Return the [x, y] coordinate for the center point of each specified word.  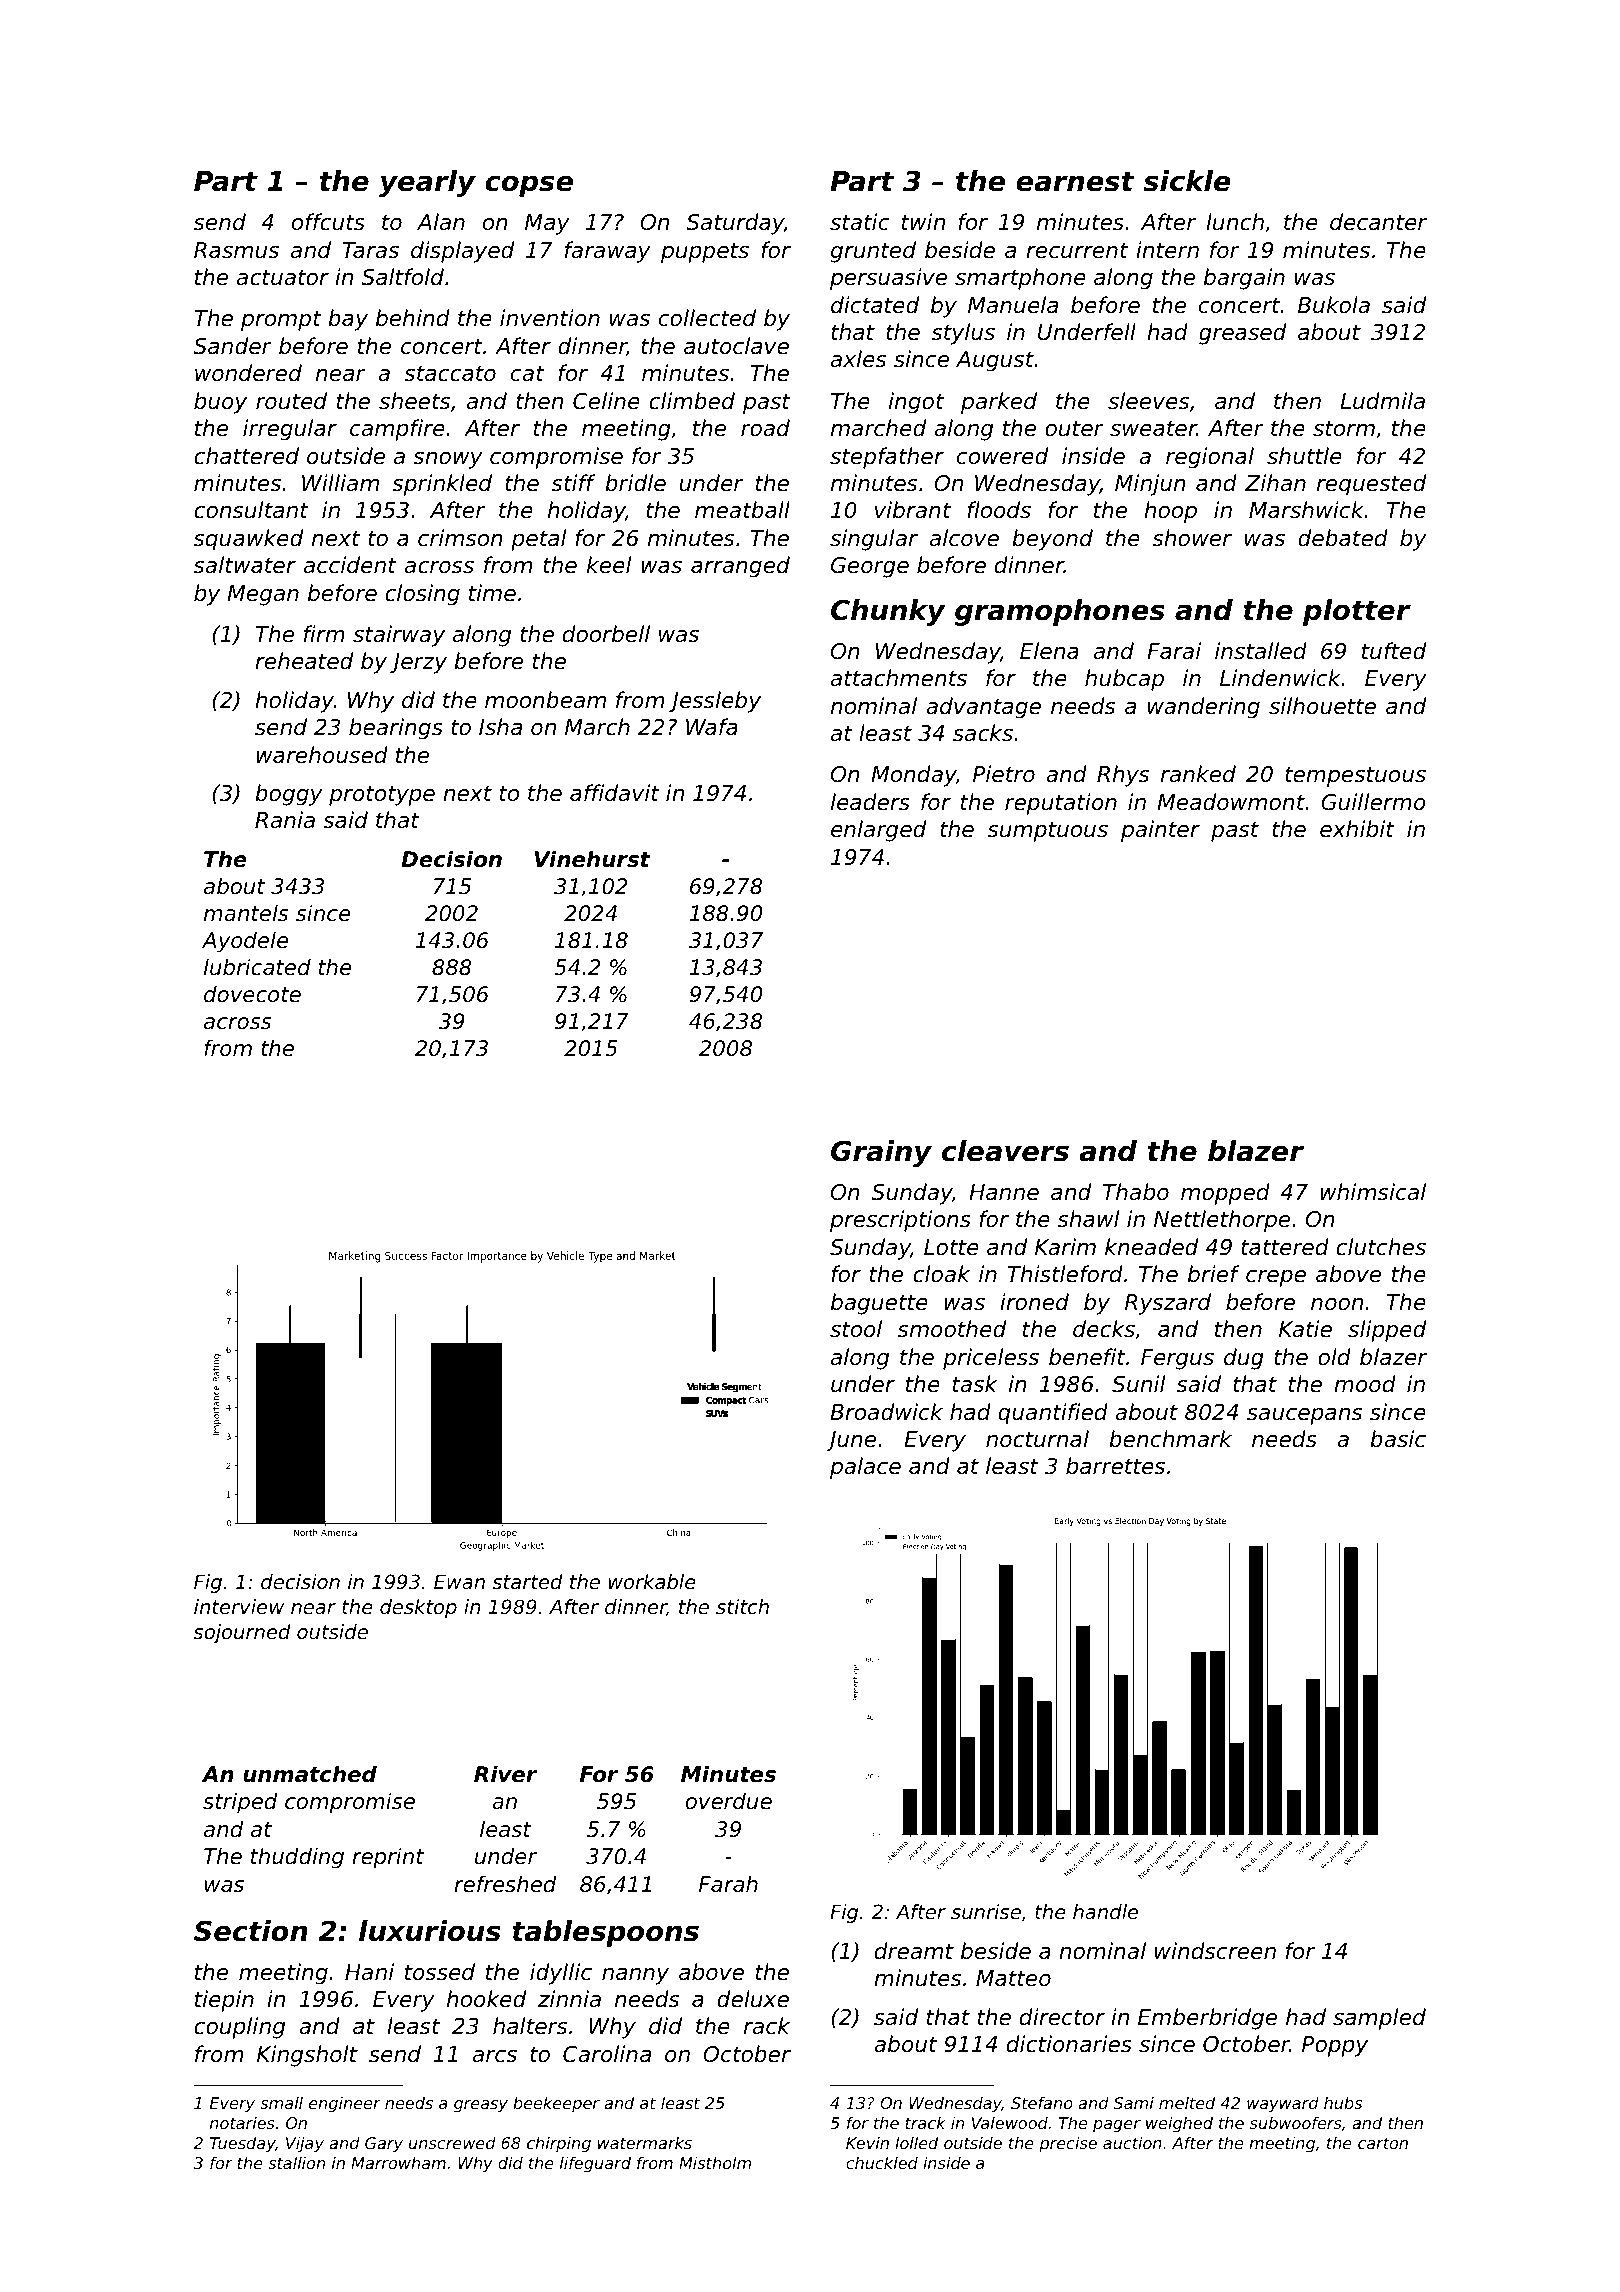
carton [1383, 2143]
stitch [742, 1607]
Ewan [459, 1581]
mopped [1225, 1194]
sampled [1379, 2019]
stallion [296, 2162]
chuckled [882, 2162]
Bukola [1334, 305]
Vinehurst [592, 859]
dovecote [252, 994]
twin [923, 221]
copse [529, 186]
